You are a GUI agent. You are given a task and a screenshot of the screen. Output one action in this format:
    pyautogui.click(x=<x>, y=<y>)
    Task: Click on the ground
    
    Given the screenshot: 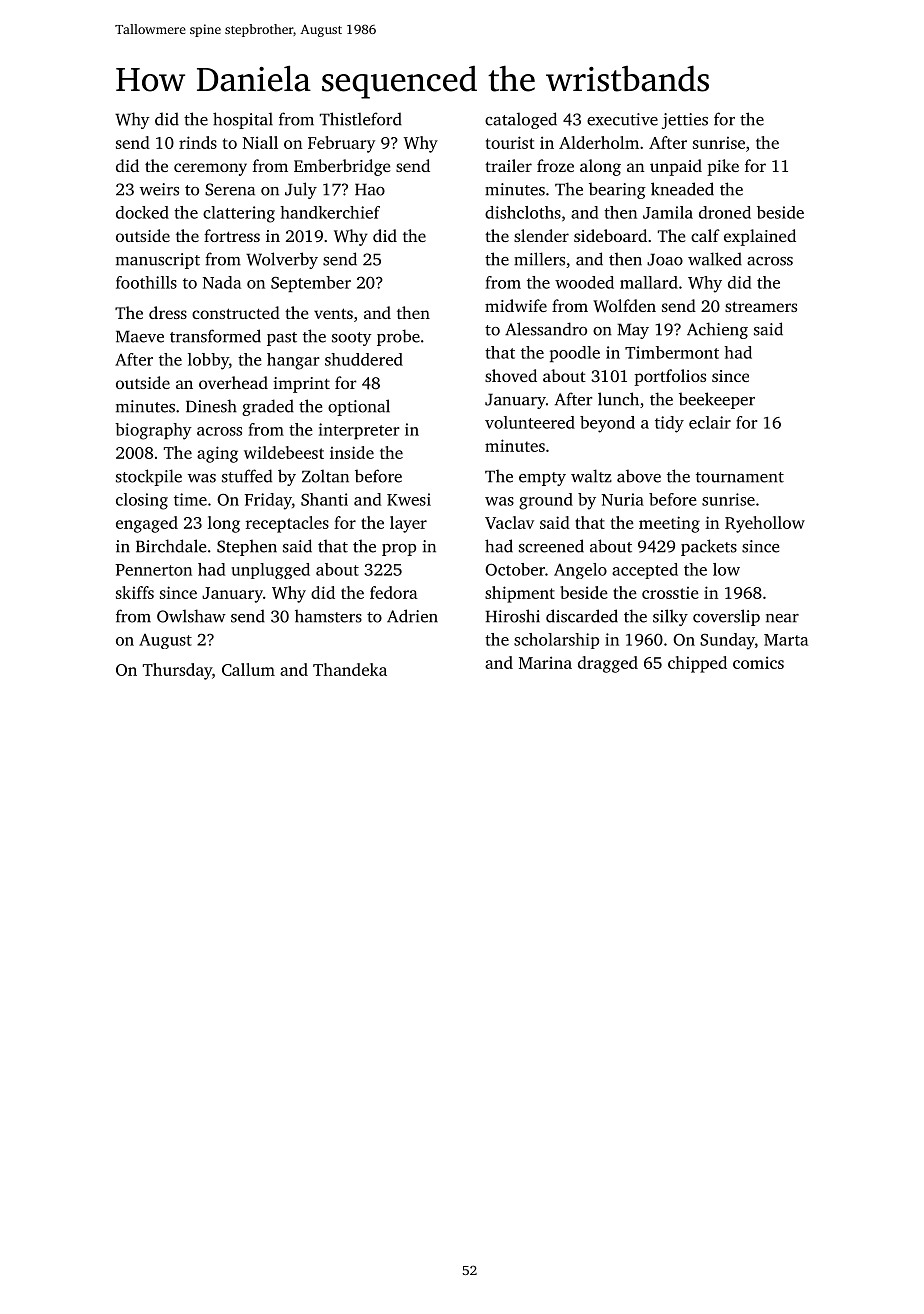 What is the action you would take?
    pyautogui.click(x=546, y=501)
